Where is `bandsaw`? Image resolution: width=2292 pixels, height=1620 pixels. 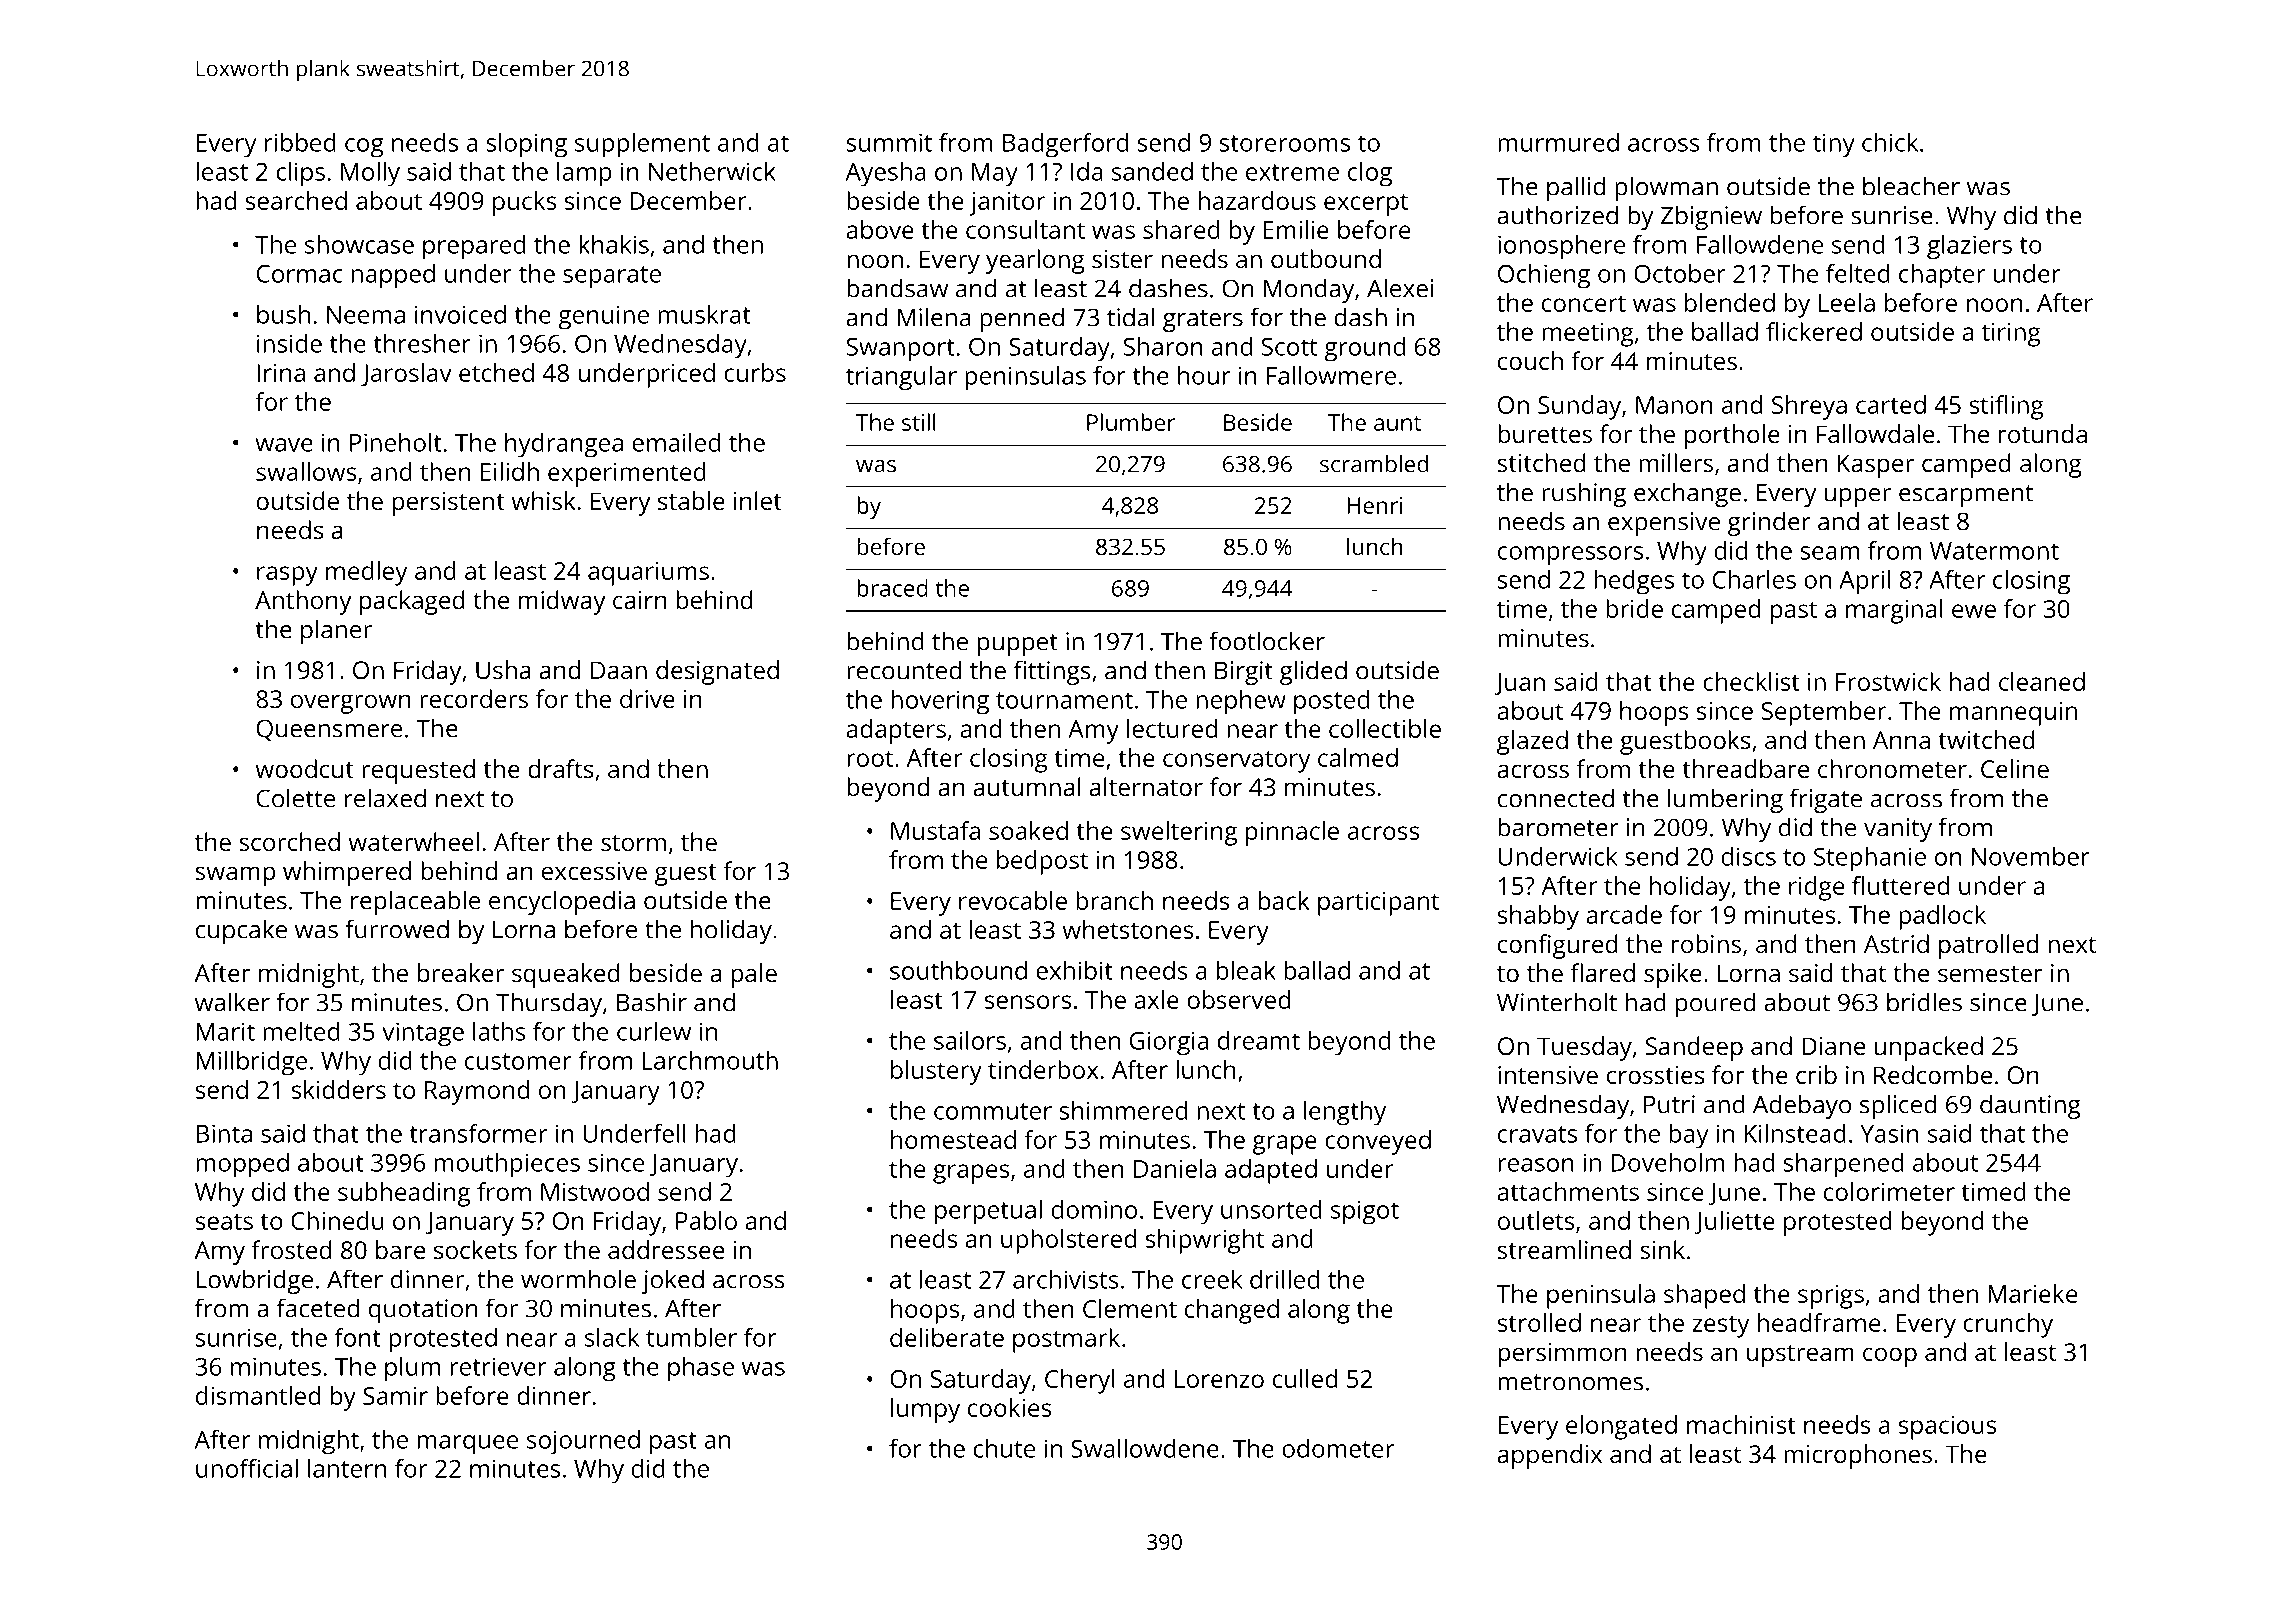 bandsaw is located at coordinates (897, 288).
